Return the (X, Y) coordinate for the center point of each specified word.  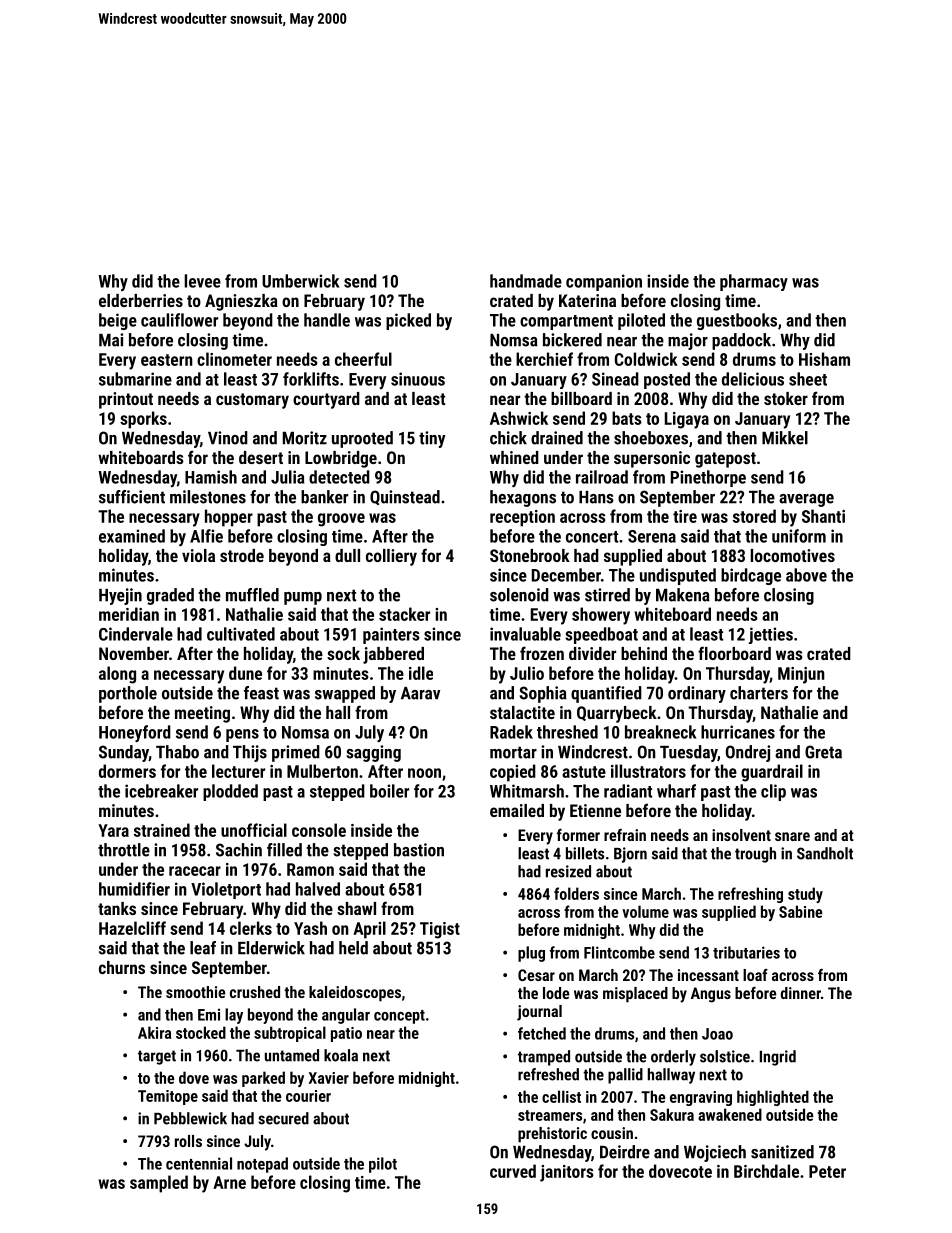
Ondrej (748, 753)
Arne (229, 1182)
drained (557, 438)
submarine (135, 379)
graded (170, 596)
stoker (786, 398)
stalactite (522, 712)
